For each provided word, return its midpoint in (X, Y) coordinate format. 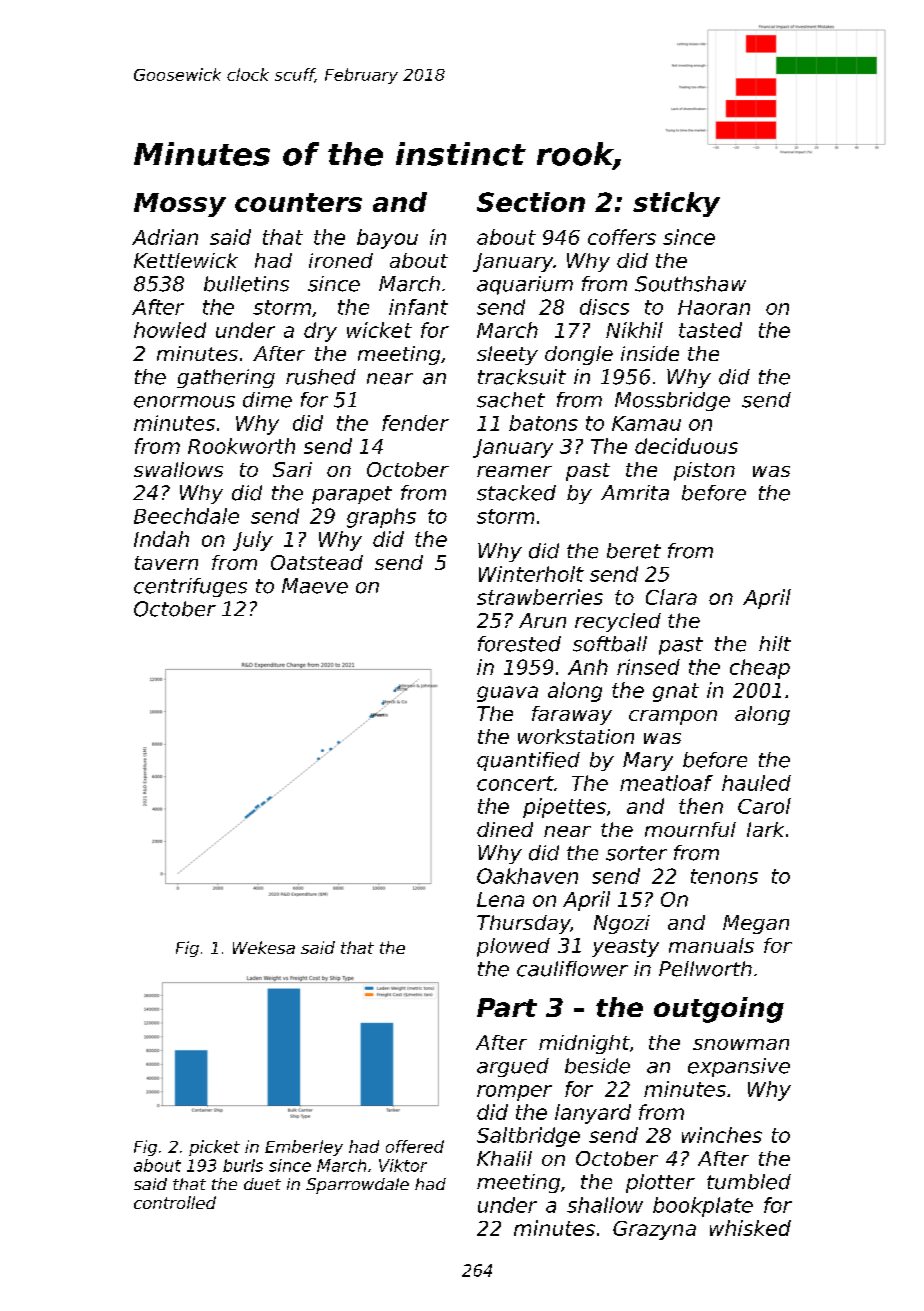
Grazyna (654, 1230)
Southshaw (690, 284)
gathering (226, 378)
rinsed (648, 667)
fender (415, 423)
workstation (576, 736)
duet (262, 1184)
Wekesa (264, 947)
